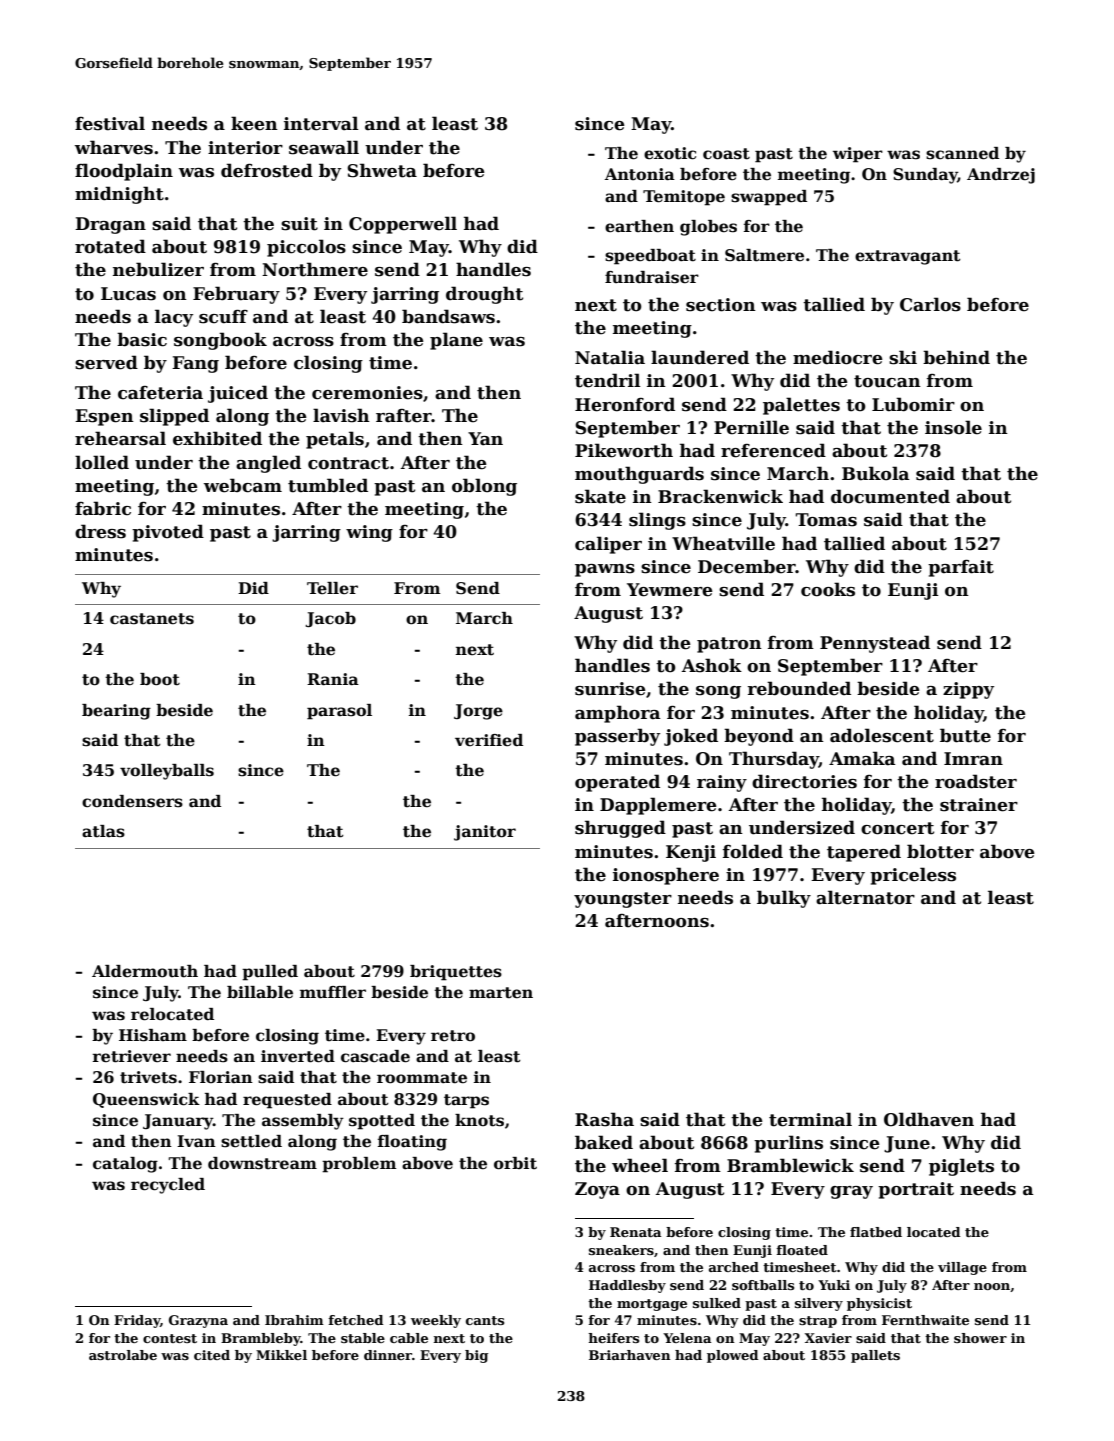 The width and height of the page is (1114, 1441). What do you see at coordinates (801, 406) in the page?
I see `palettes` at bounding box center [801, 406].
